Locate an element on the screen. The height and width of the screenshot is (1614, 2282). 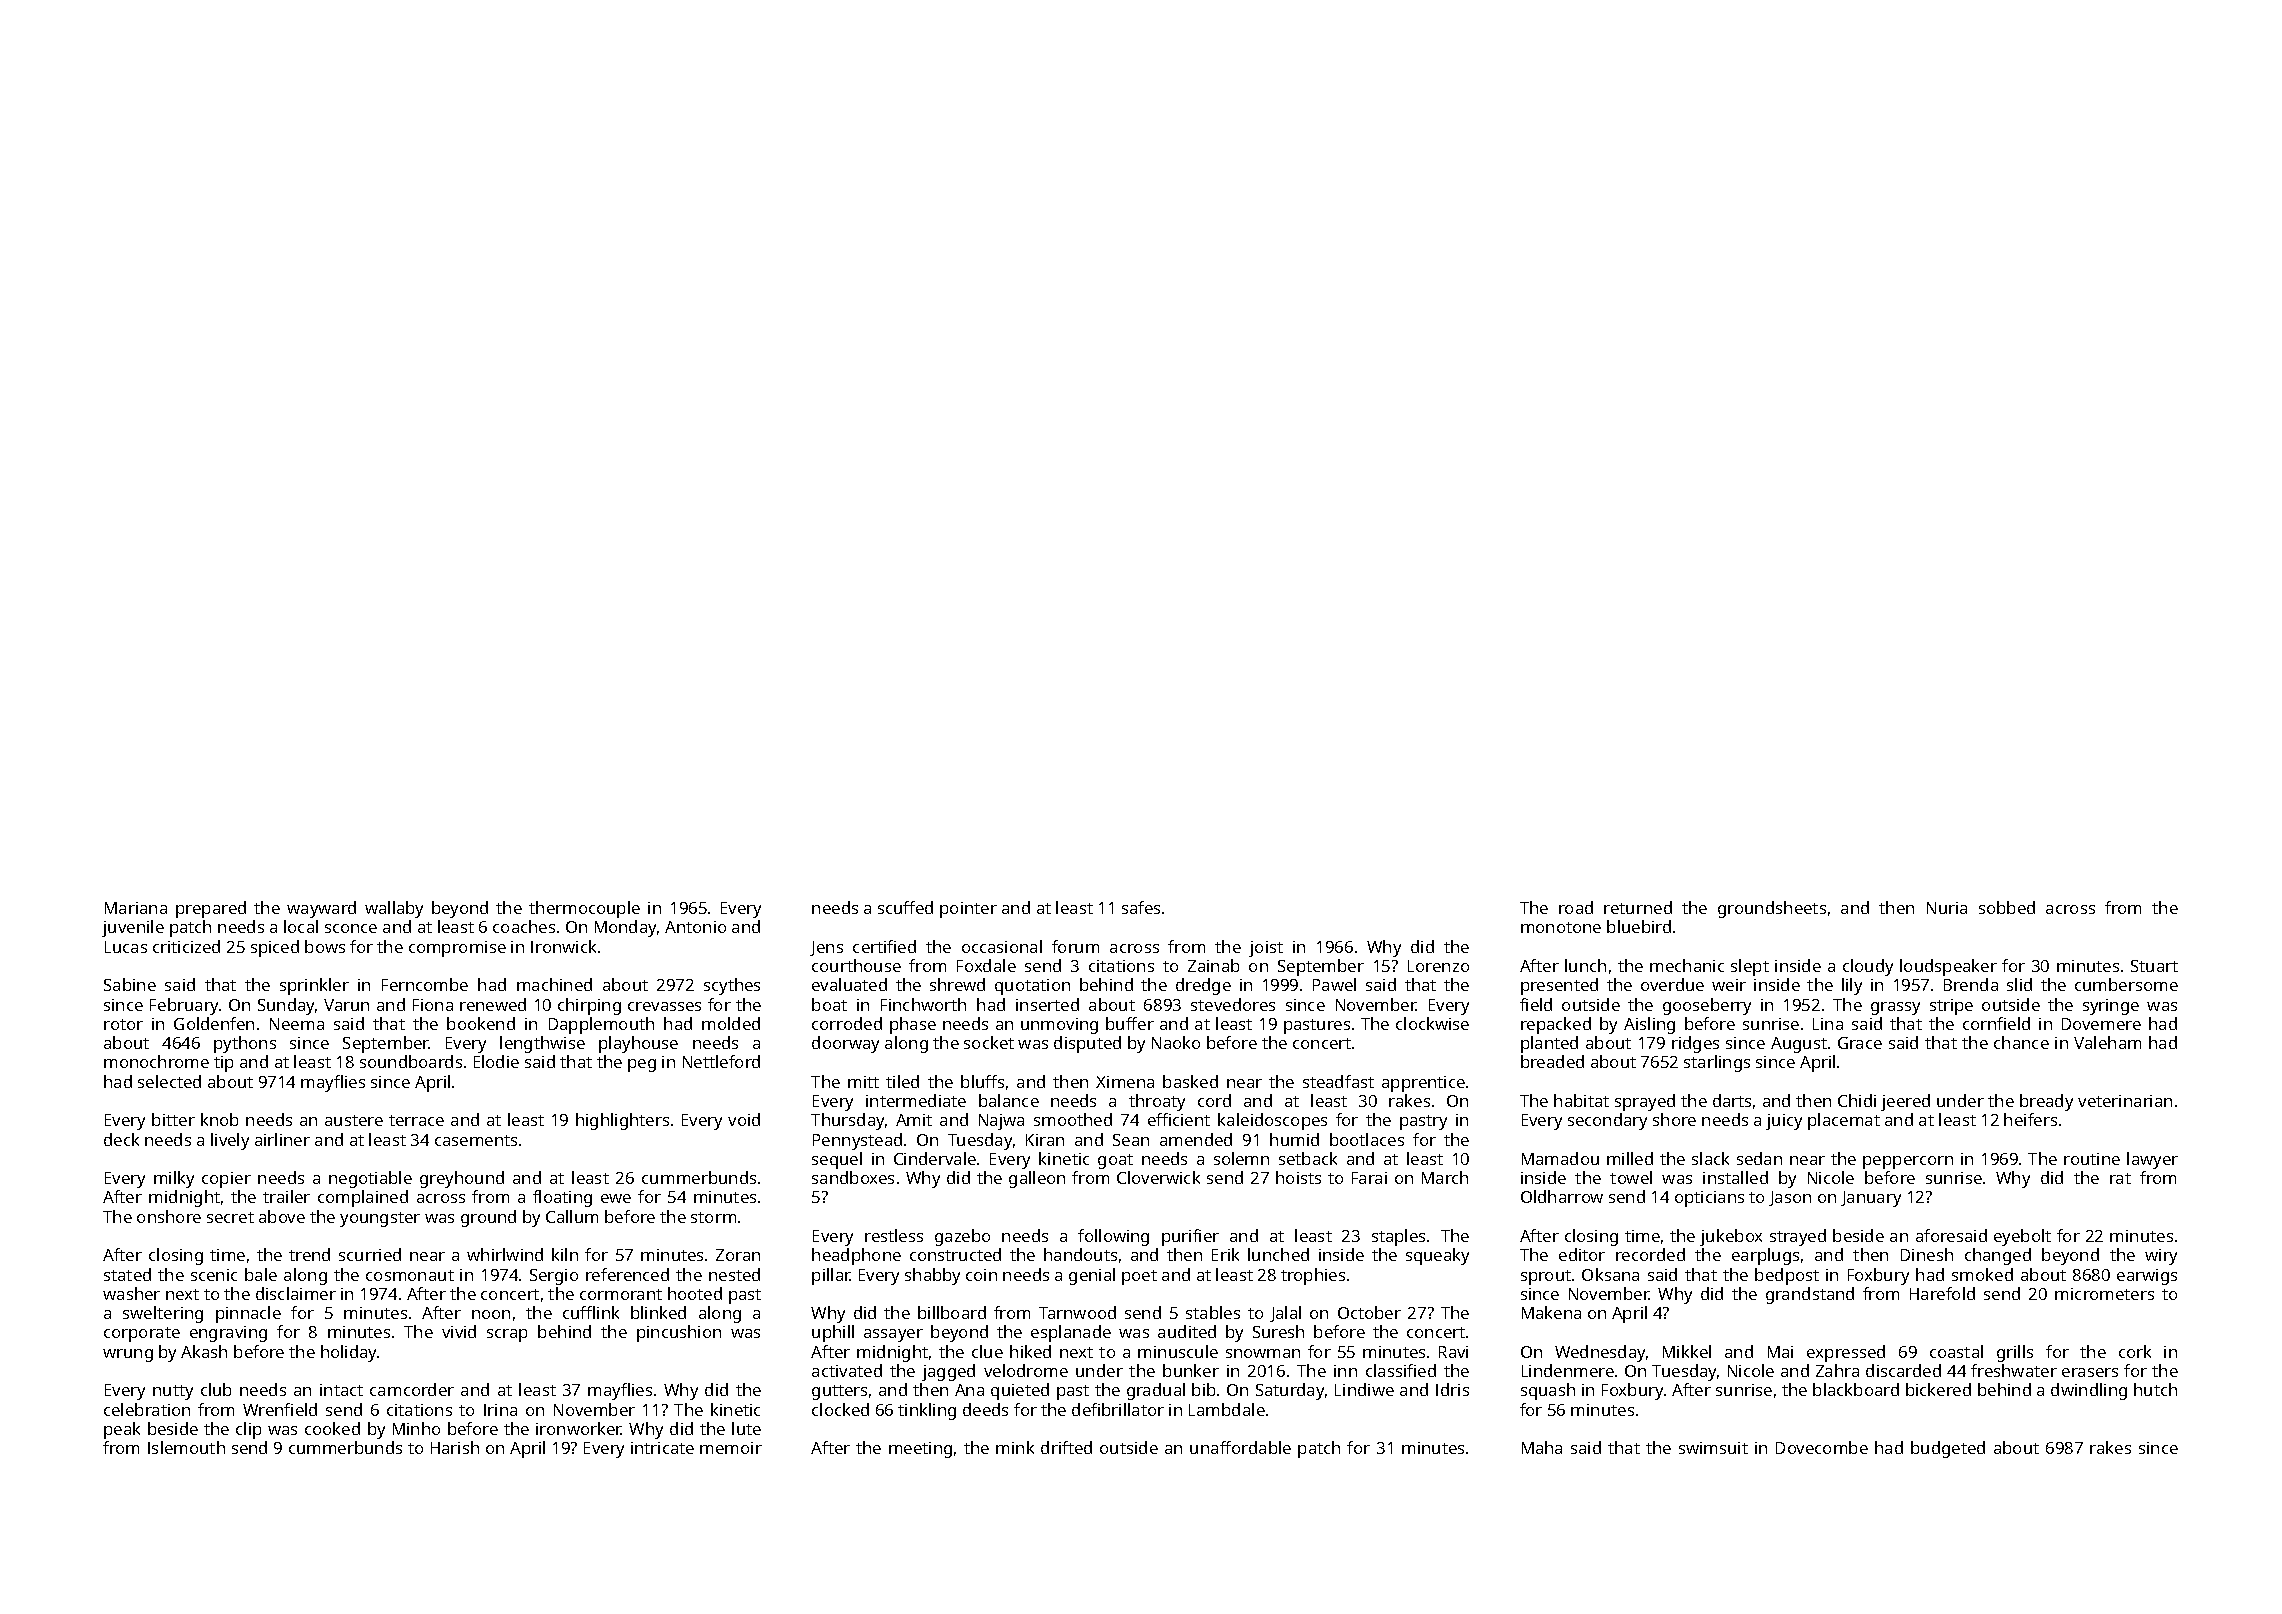
August is located at coordinates (1799, 1045).
